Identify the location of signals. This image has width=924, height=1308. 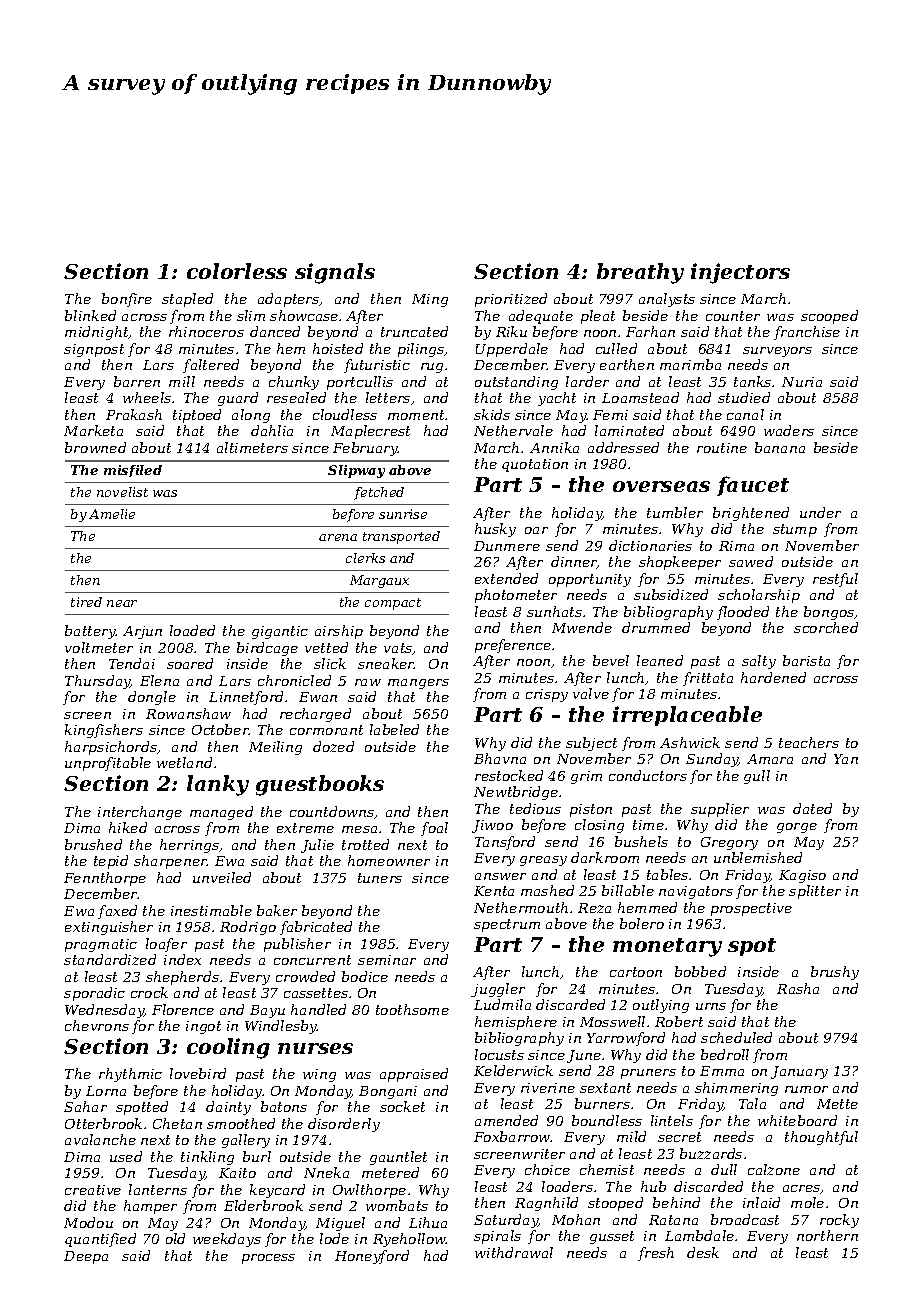
(335, 273).
